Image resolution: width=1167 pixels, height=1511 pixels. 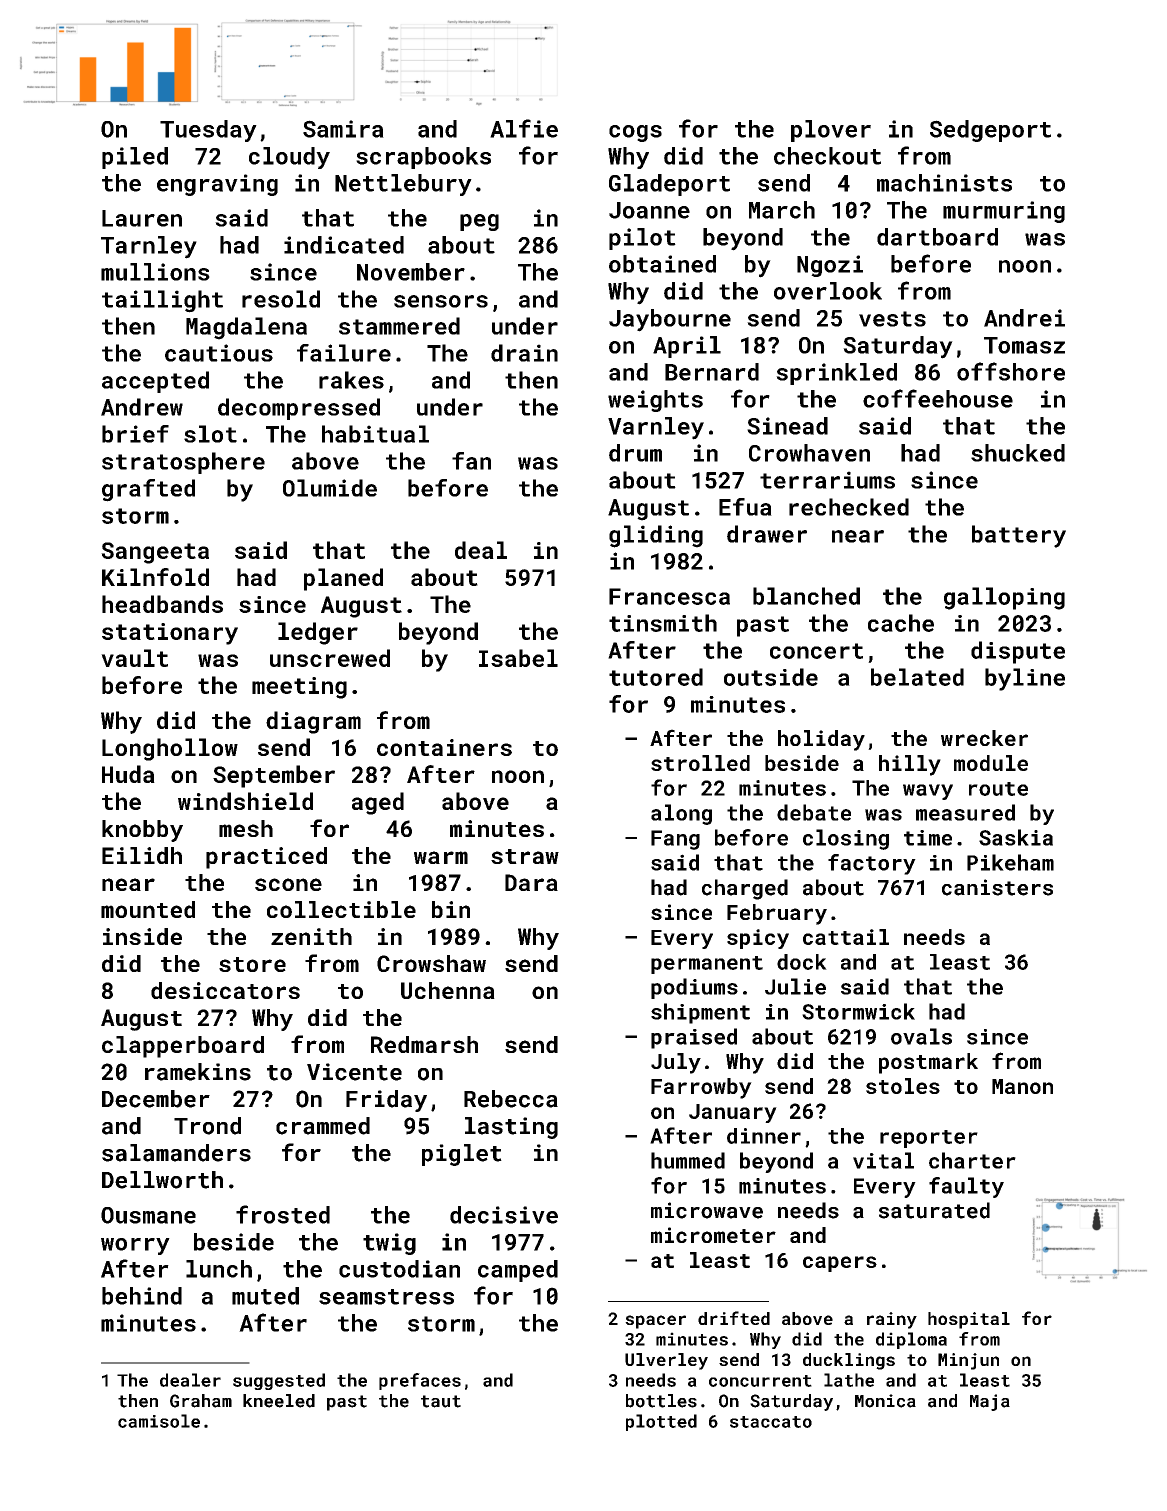 What do you see at coordinates (1024, 318) in the image?
I see `Andrei` at bounding box center [1024, 318].
